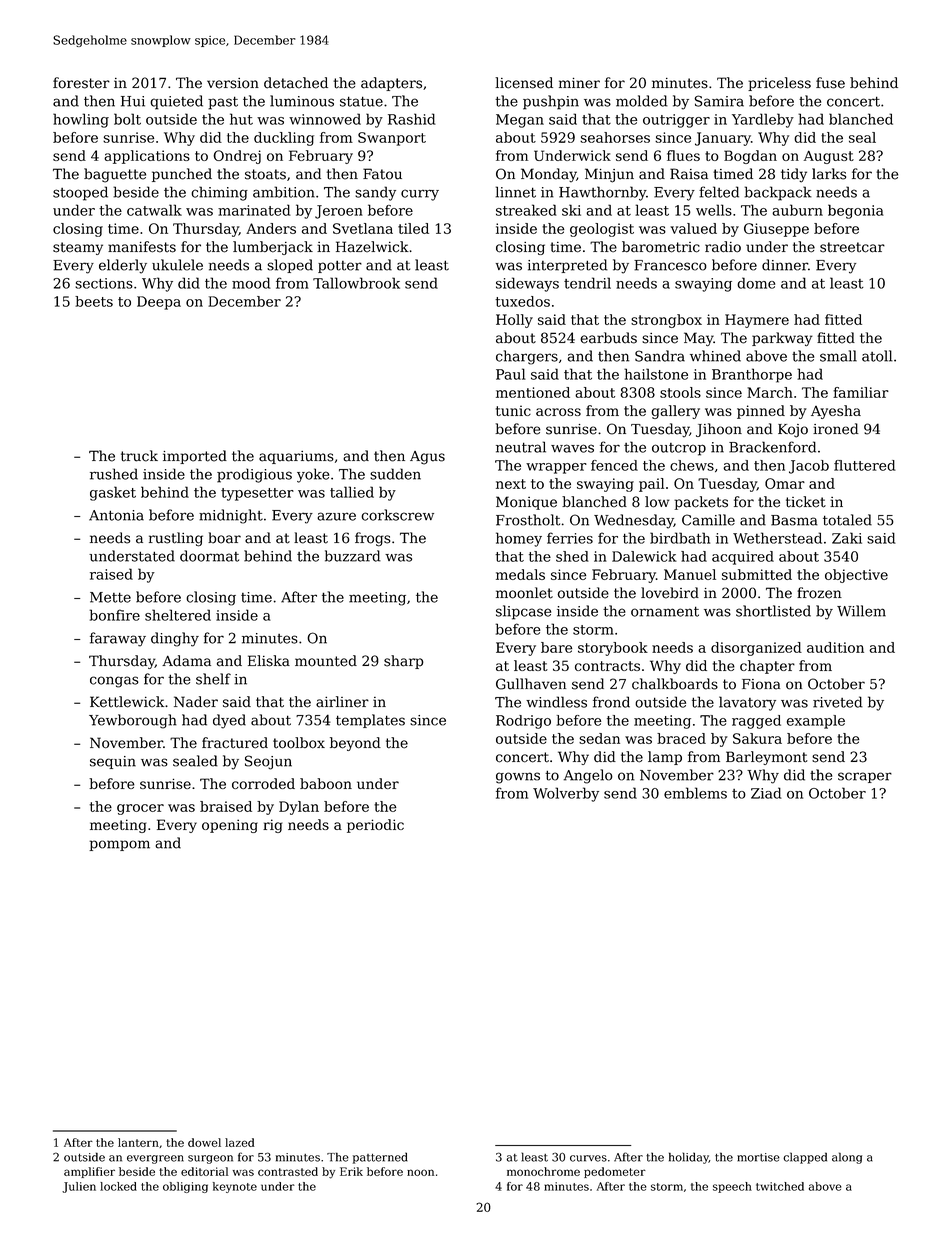  What do you see at coordinates (313, 475) in the document?
I see `yoke` at bounding box center [313, 475].
